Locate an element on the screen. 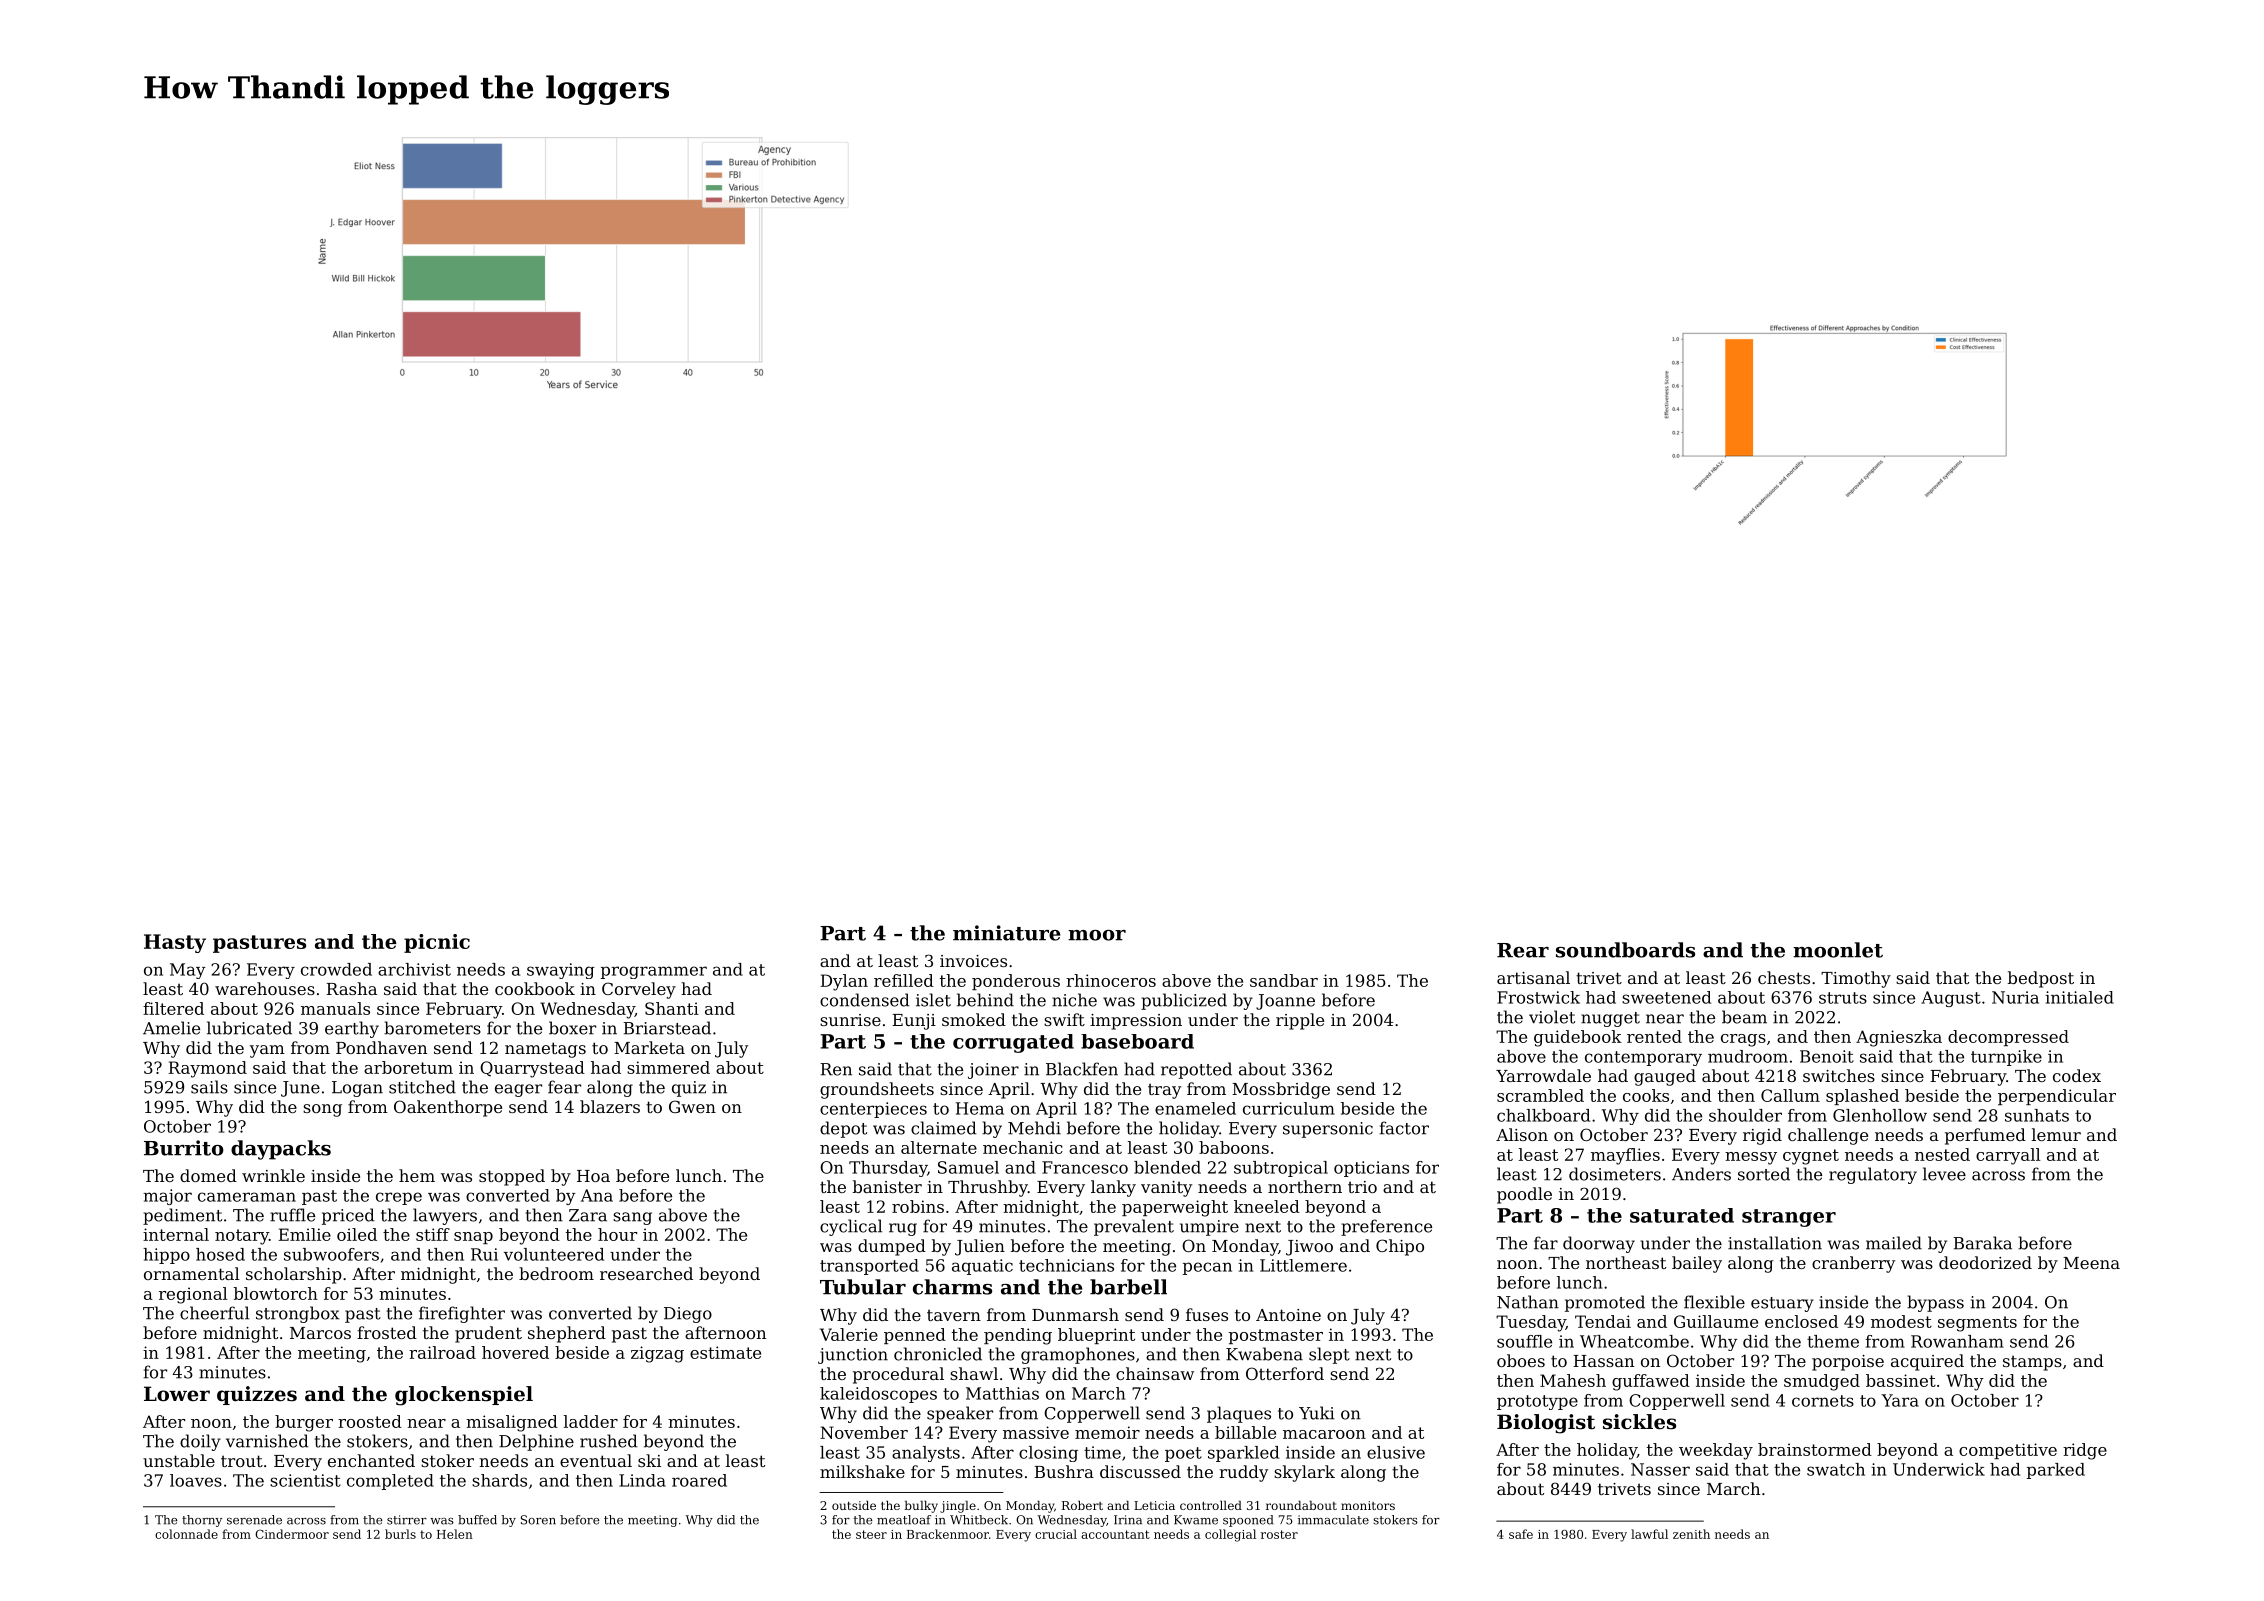 The height and width of the screenshot is (1601, 2264). cornets is located at coordinates (1823, 1401).
